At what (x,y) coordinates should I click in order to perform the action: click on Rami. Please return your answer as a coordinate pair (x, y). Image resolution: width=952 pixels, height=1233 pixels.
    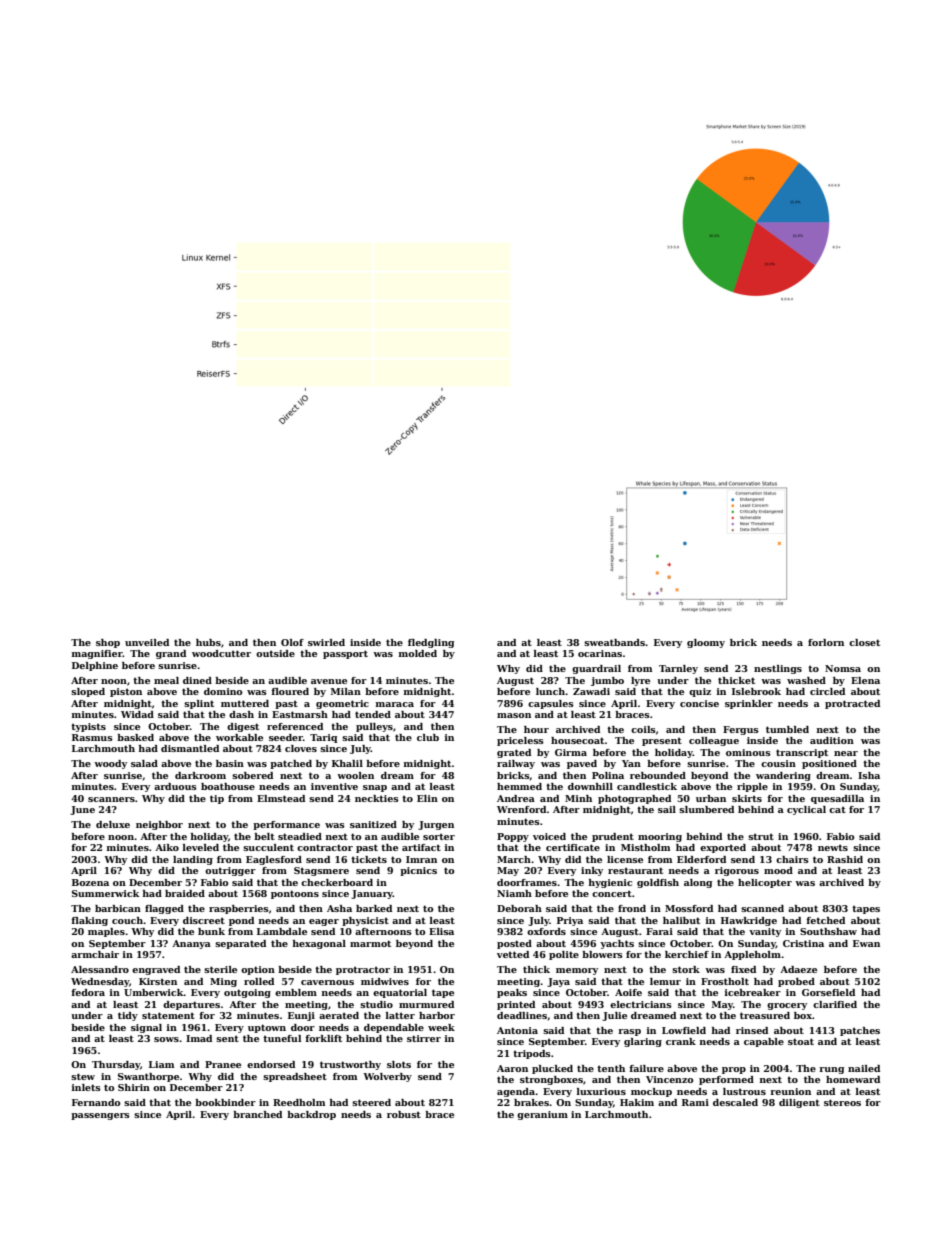
    Looking at the image, I should click on (695, 1102).
